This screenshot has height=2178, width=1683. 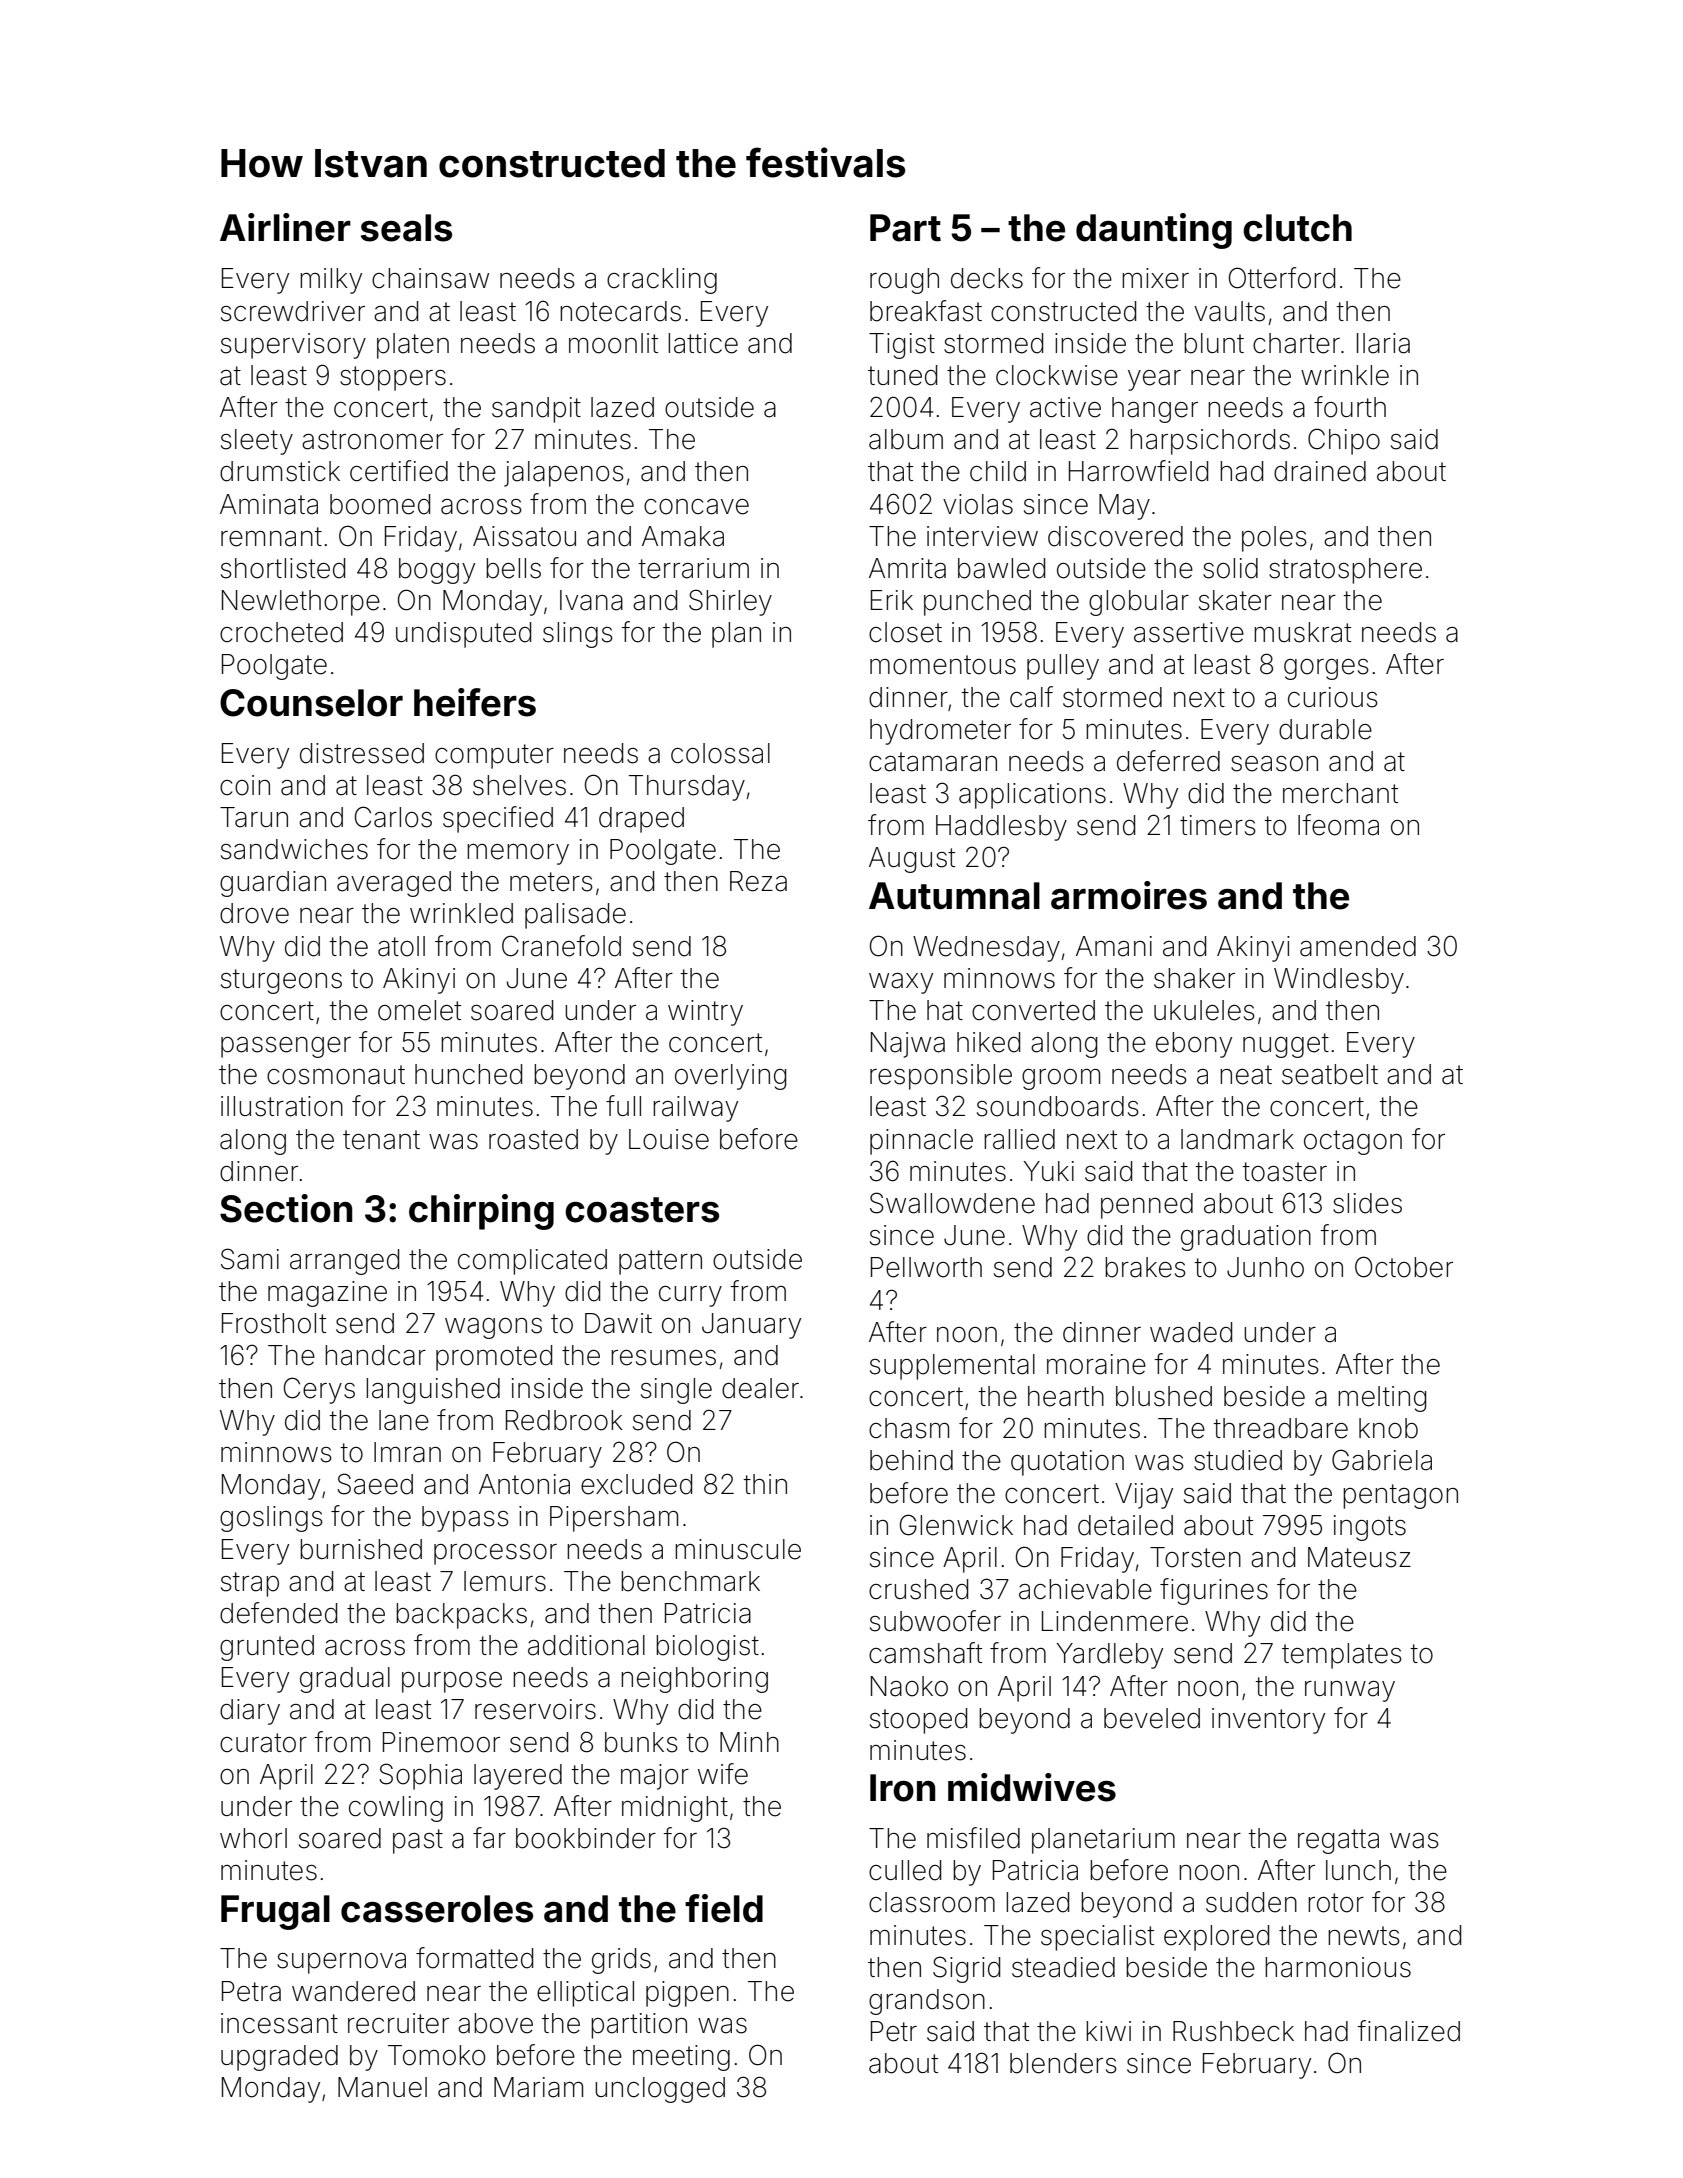 What do you see at coordinates (1297, 228) in the screenshot?
I see `clutch` at bounding box center [1297, 228].
